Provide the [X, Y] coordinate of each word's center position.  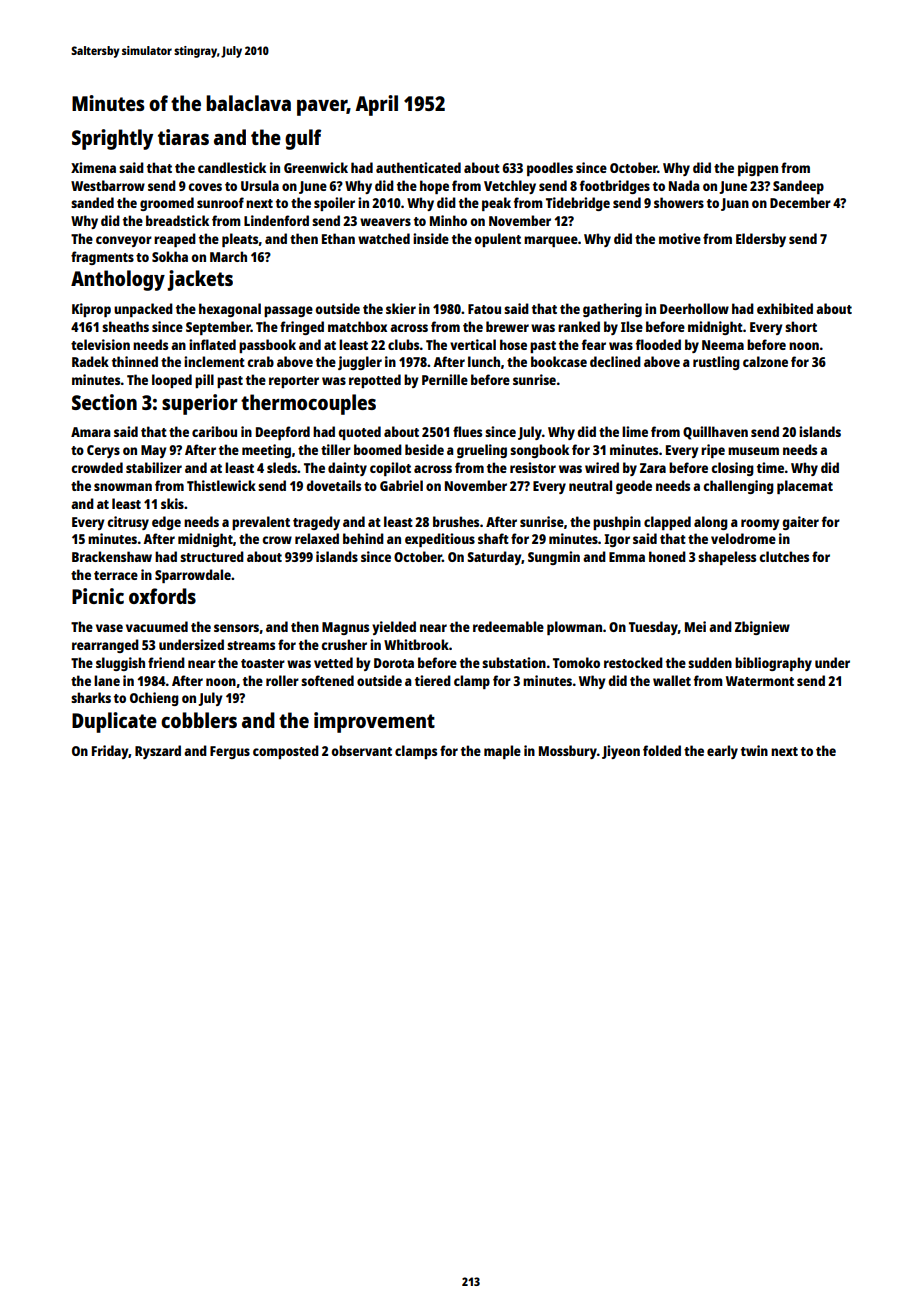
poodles [550, 169]
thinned [135, 361]
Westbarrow [108, 185]
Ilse [632, 326]
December [800, 202]
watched [384, 238]
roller [282, 680]
